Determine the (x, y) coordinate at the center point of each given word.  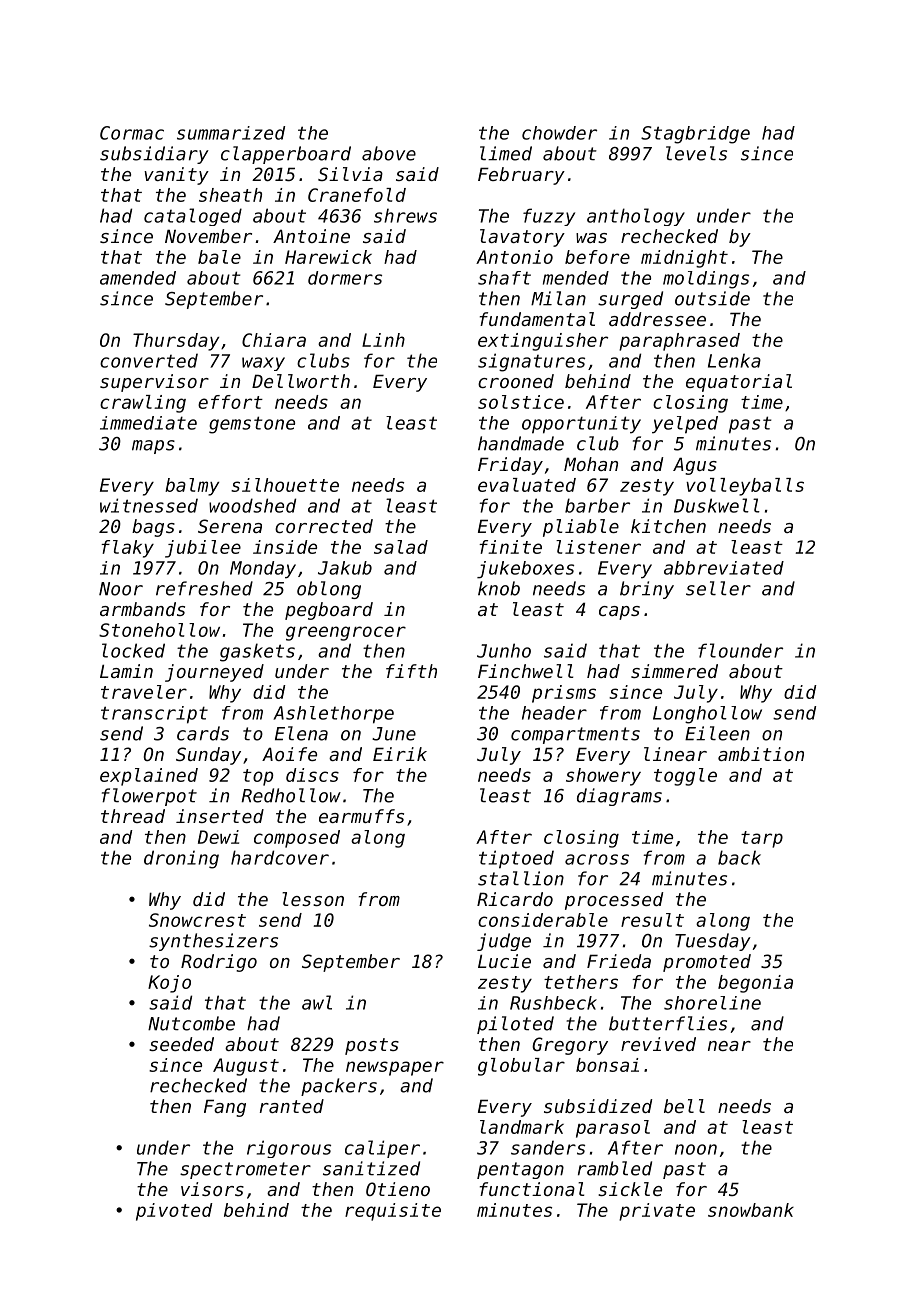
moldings (706, 280)
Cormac (132, 133)
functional (532, 1189)
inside (285, 547)
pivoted (174, 1212)
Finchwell (525, 671)
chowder (559, 133)
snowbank (751, 1210)
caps (619, 613)
